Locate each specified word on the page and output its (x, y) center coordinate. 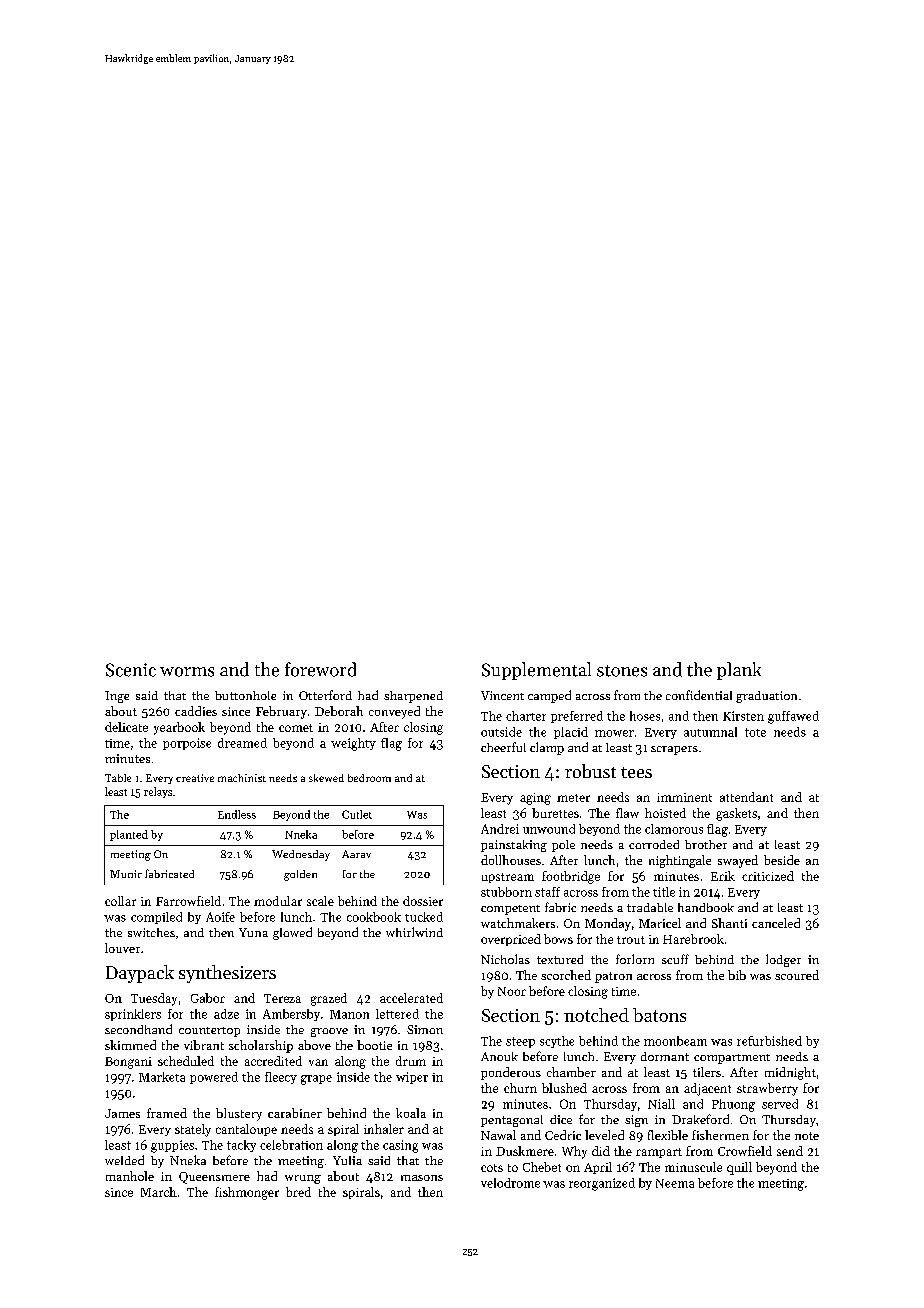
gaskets (736, 814)
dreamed (242, 743)
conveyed (394, 712)
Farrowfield (188, 901)
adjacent (707, 1089)
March (159, 1192)
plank (739, 671)
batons (659, 1015)
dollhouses (511, 860)
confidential (699, 695)
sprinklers (133, 1015)
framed (167, 1113)
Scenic (131, 670)
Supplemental (536, 671)
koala (411, 1113)
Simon (425, 1029)
